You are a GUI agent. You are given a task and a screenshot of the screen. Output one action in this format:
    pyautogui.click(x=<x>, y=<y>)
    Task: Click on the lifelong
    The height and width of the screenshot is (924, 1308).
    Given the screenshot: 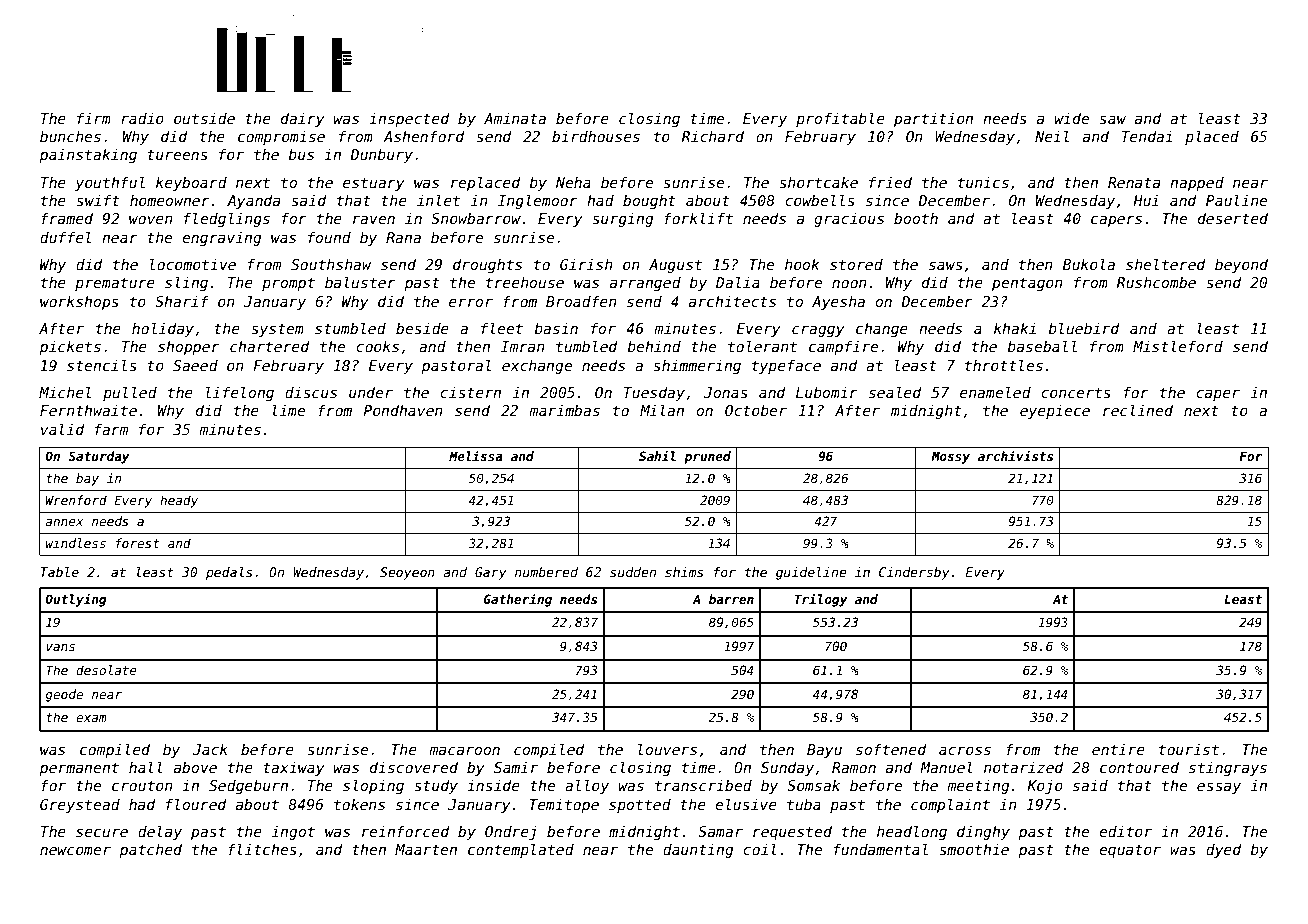 What is the action you would take?
    pyautogui.click(x=240, y=393)
